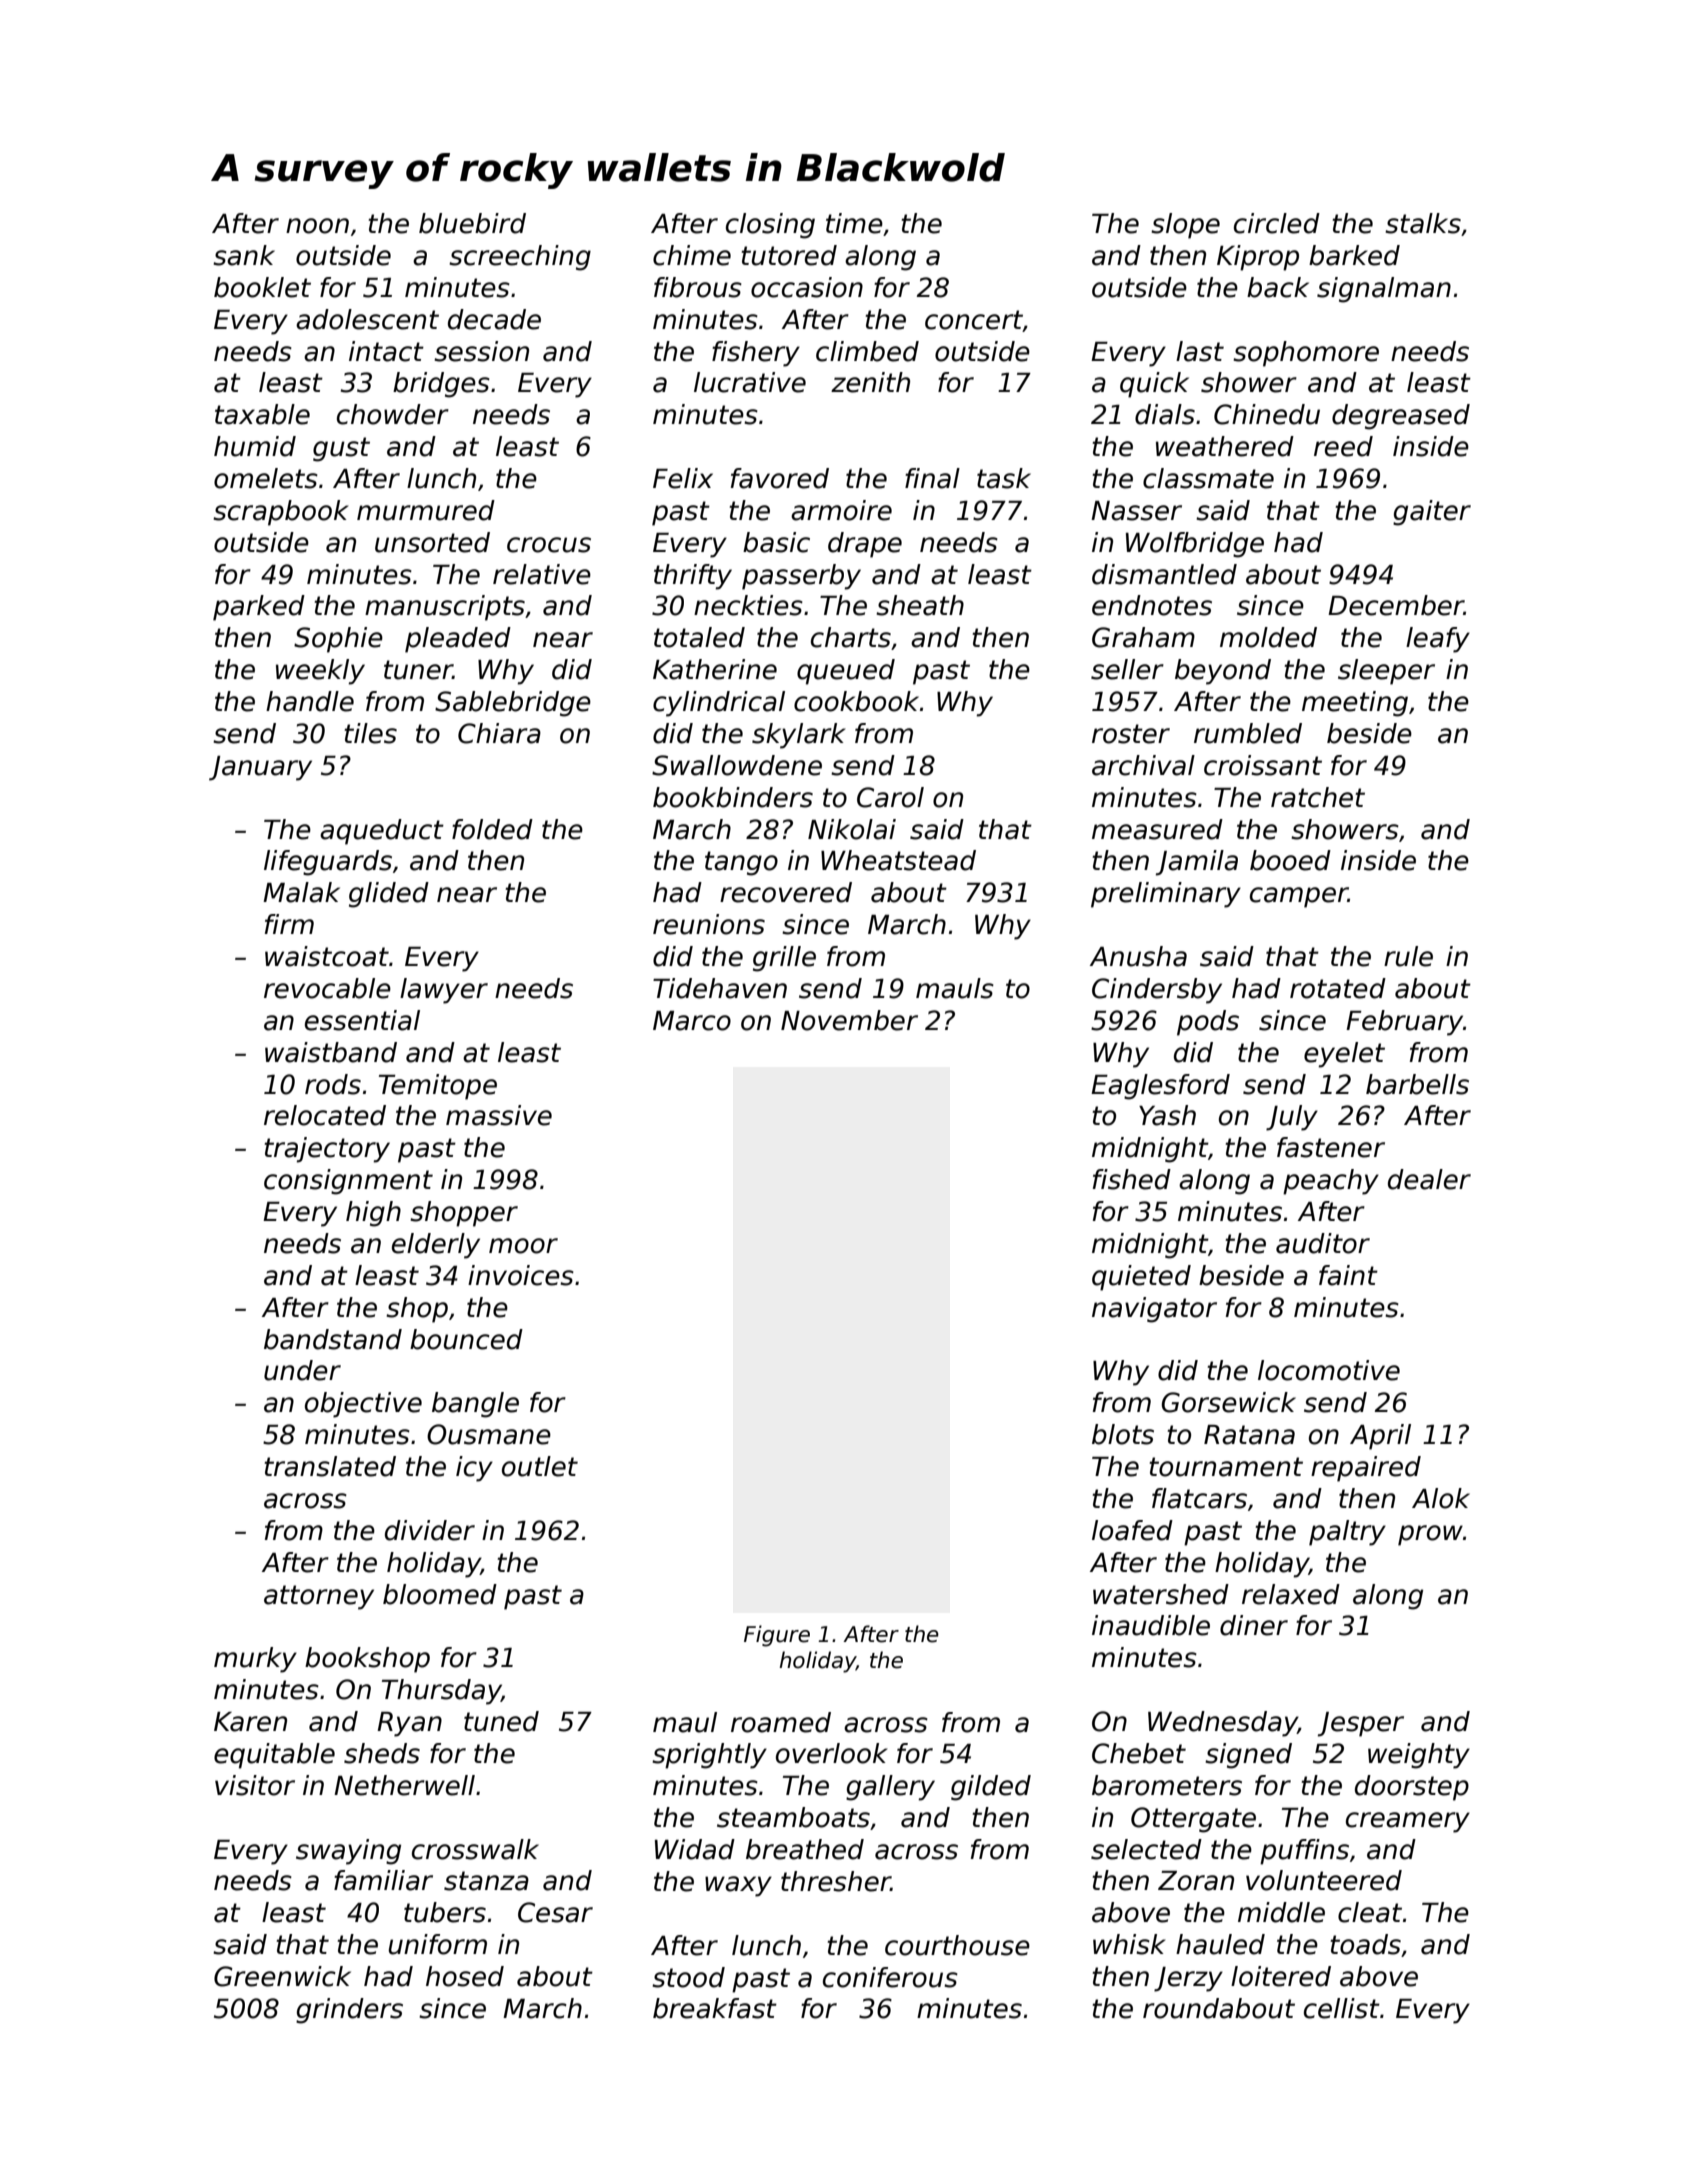  Describe the element at coordinates (715, 2008) in the document. I see `breakfast` at that location.
